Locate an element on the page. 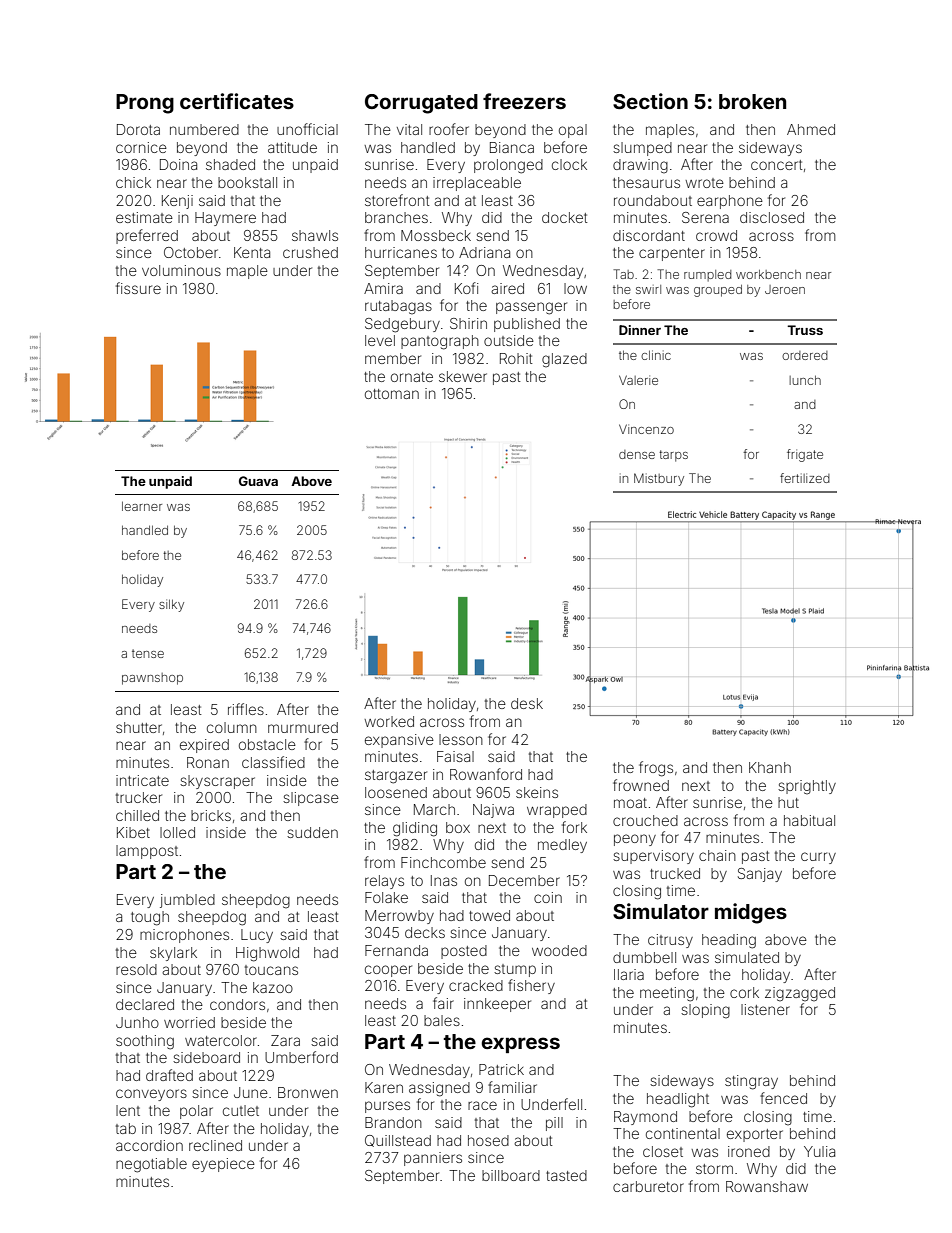  Mistbury is located at coordinates (659, 479).
